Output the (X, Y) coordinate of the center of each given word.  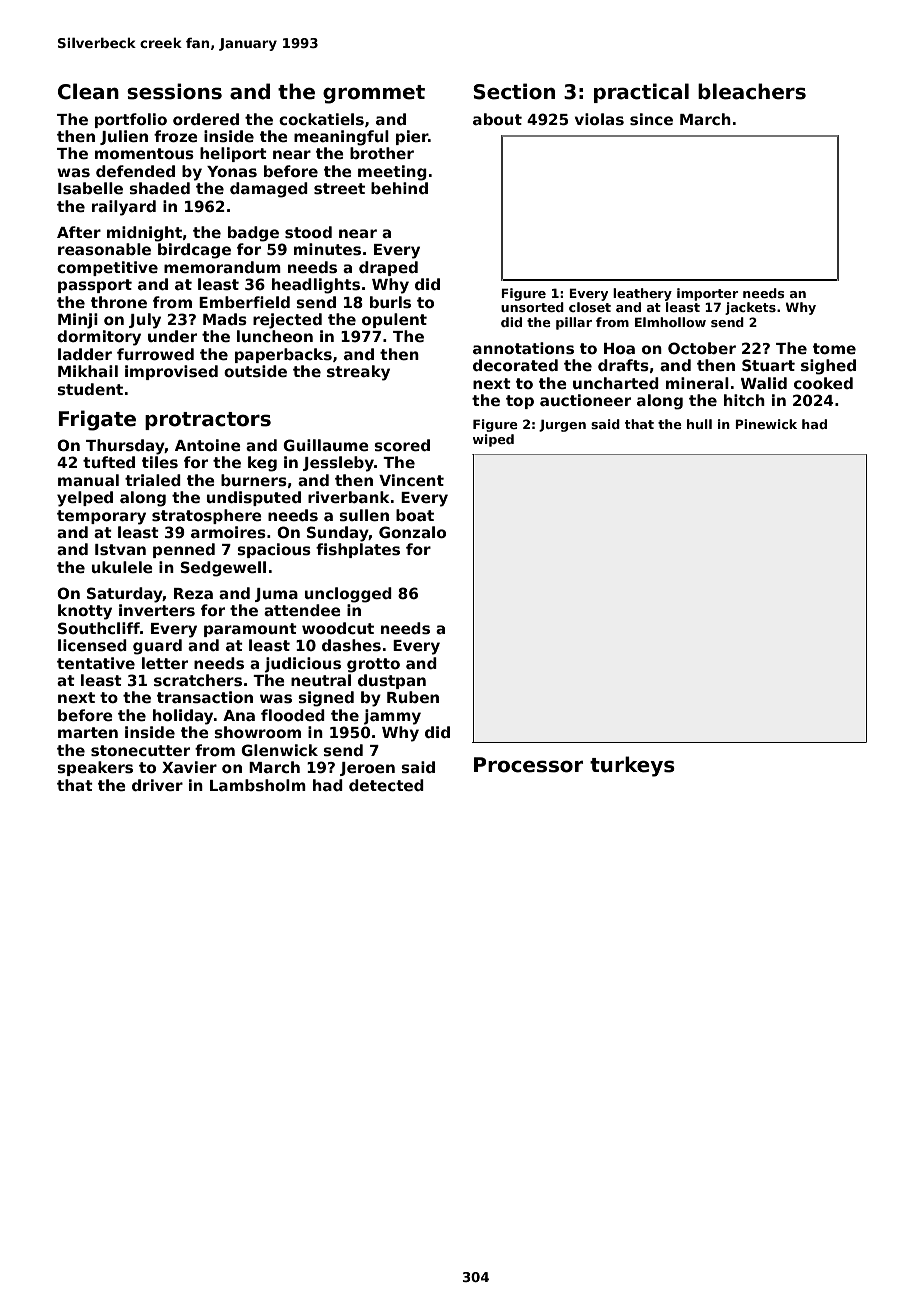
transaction (205, 697)
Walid (764, 383)
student (90, 389)
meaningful (341, 138)
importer (707, 294)
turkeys (632, 766)
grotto (373, 665)
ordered (206, 119)
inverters (157, 610)
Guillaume (326, 445)
